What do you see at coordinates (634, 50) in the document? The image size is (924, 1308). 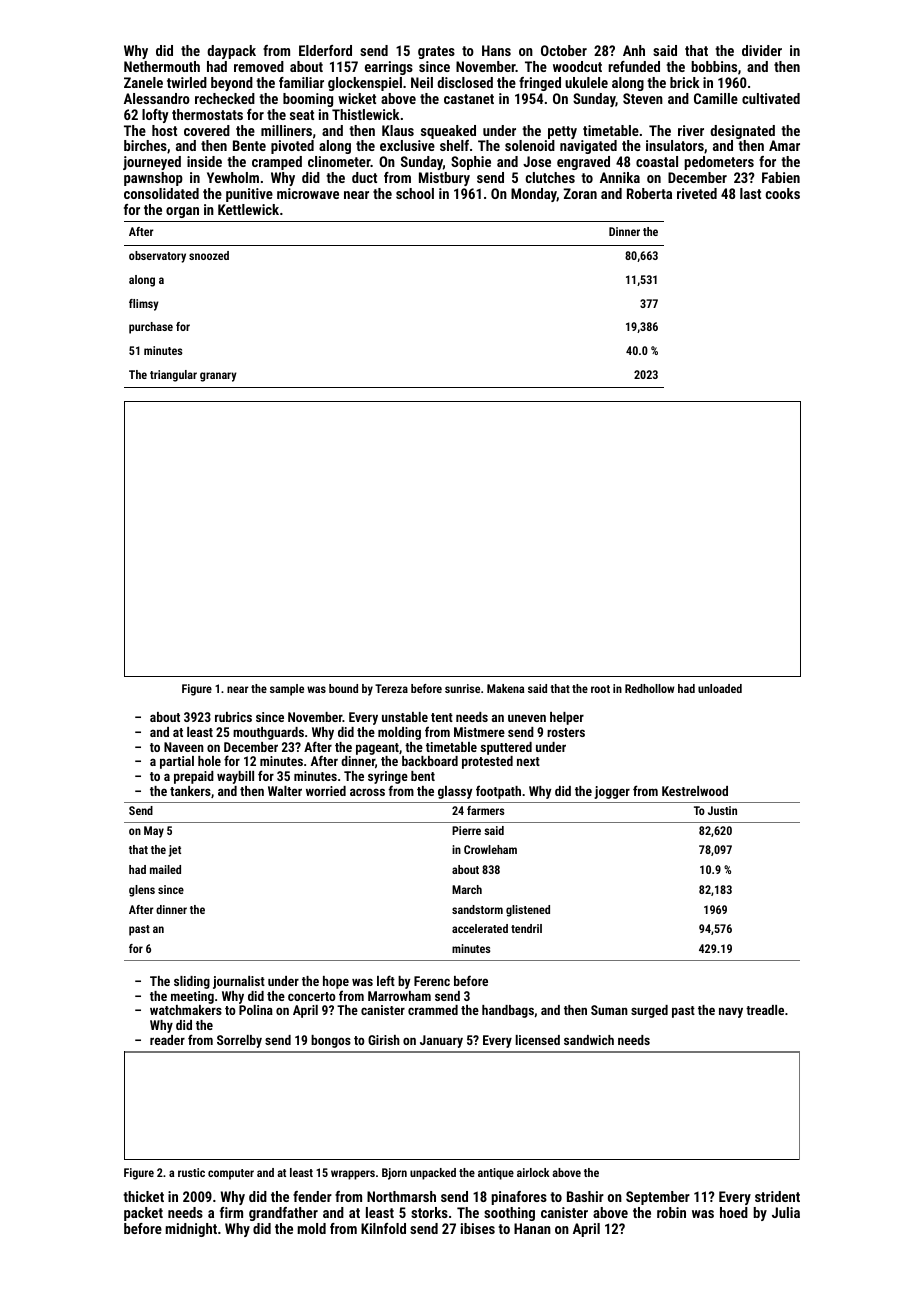 I see `Anh` at bounding box center [634, 50].
